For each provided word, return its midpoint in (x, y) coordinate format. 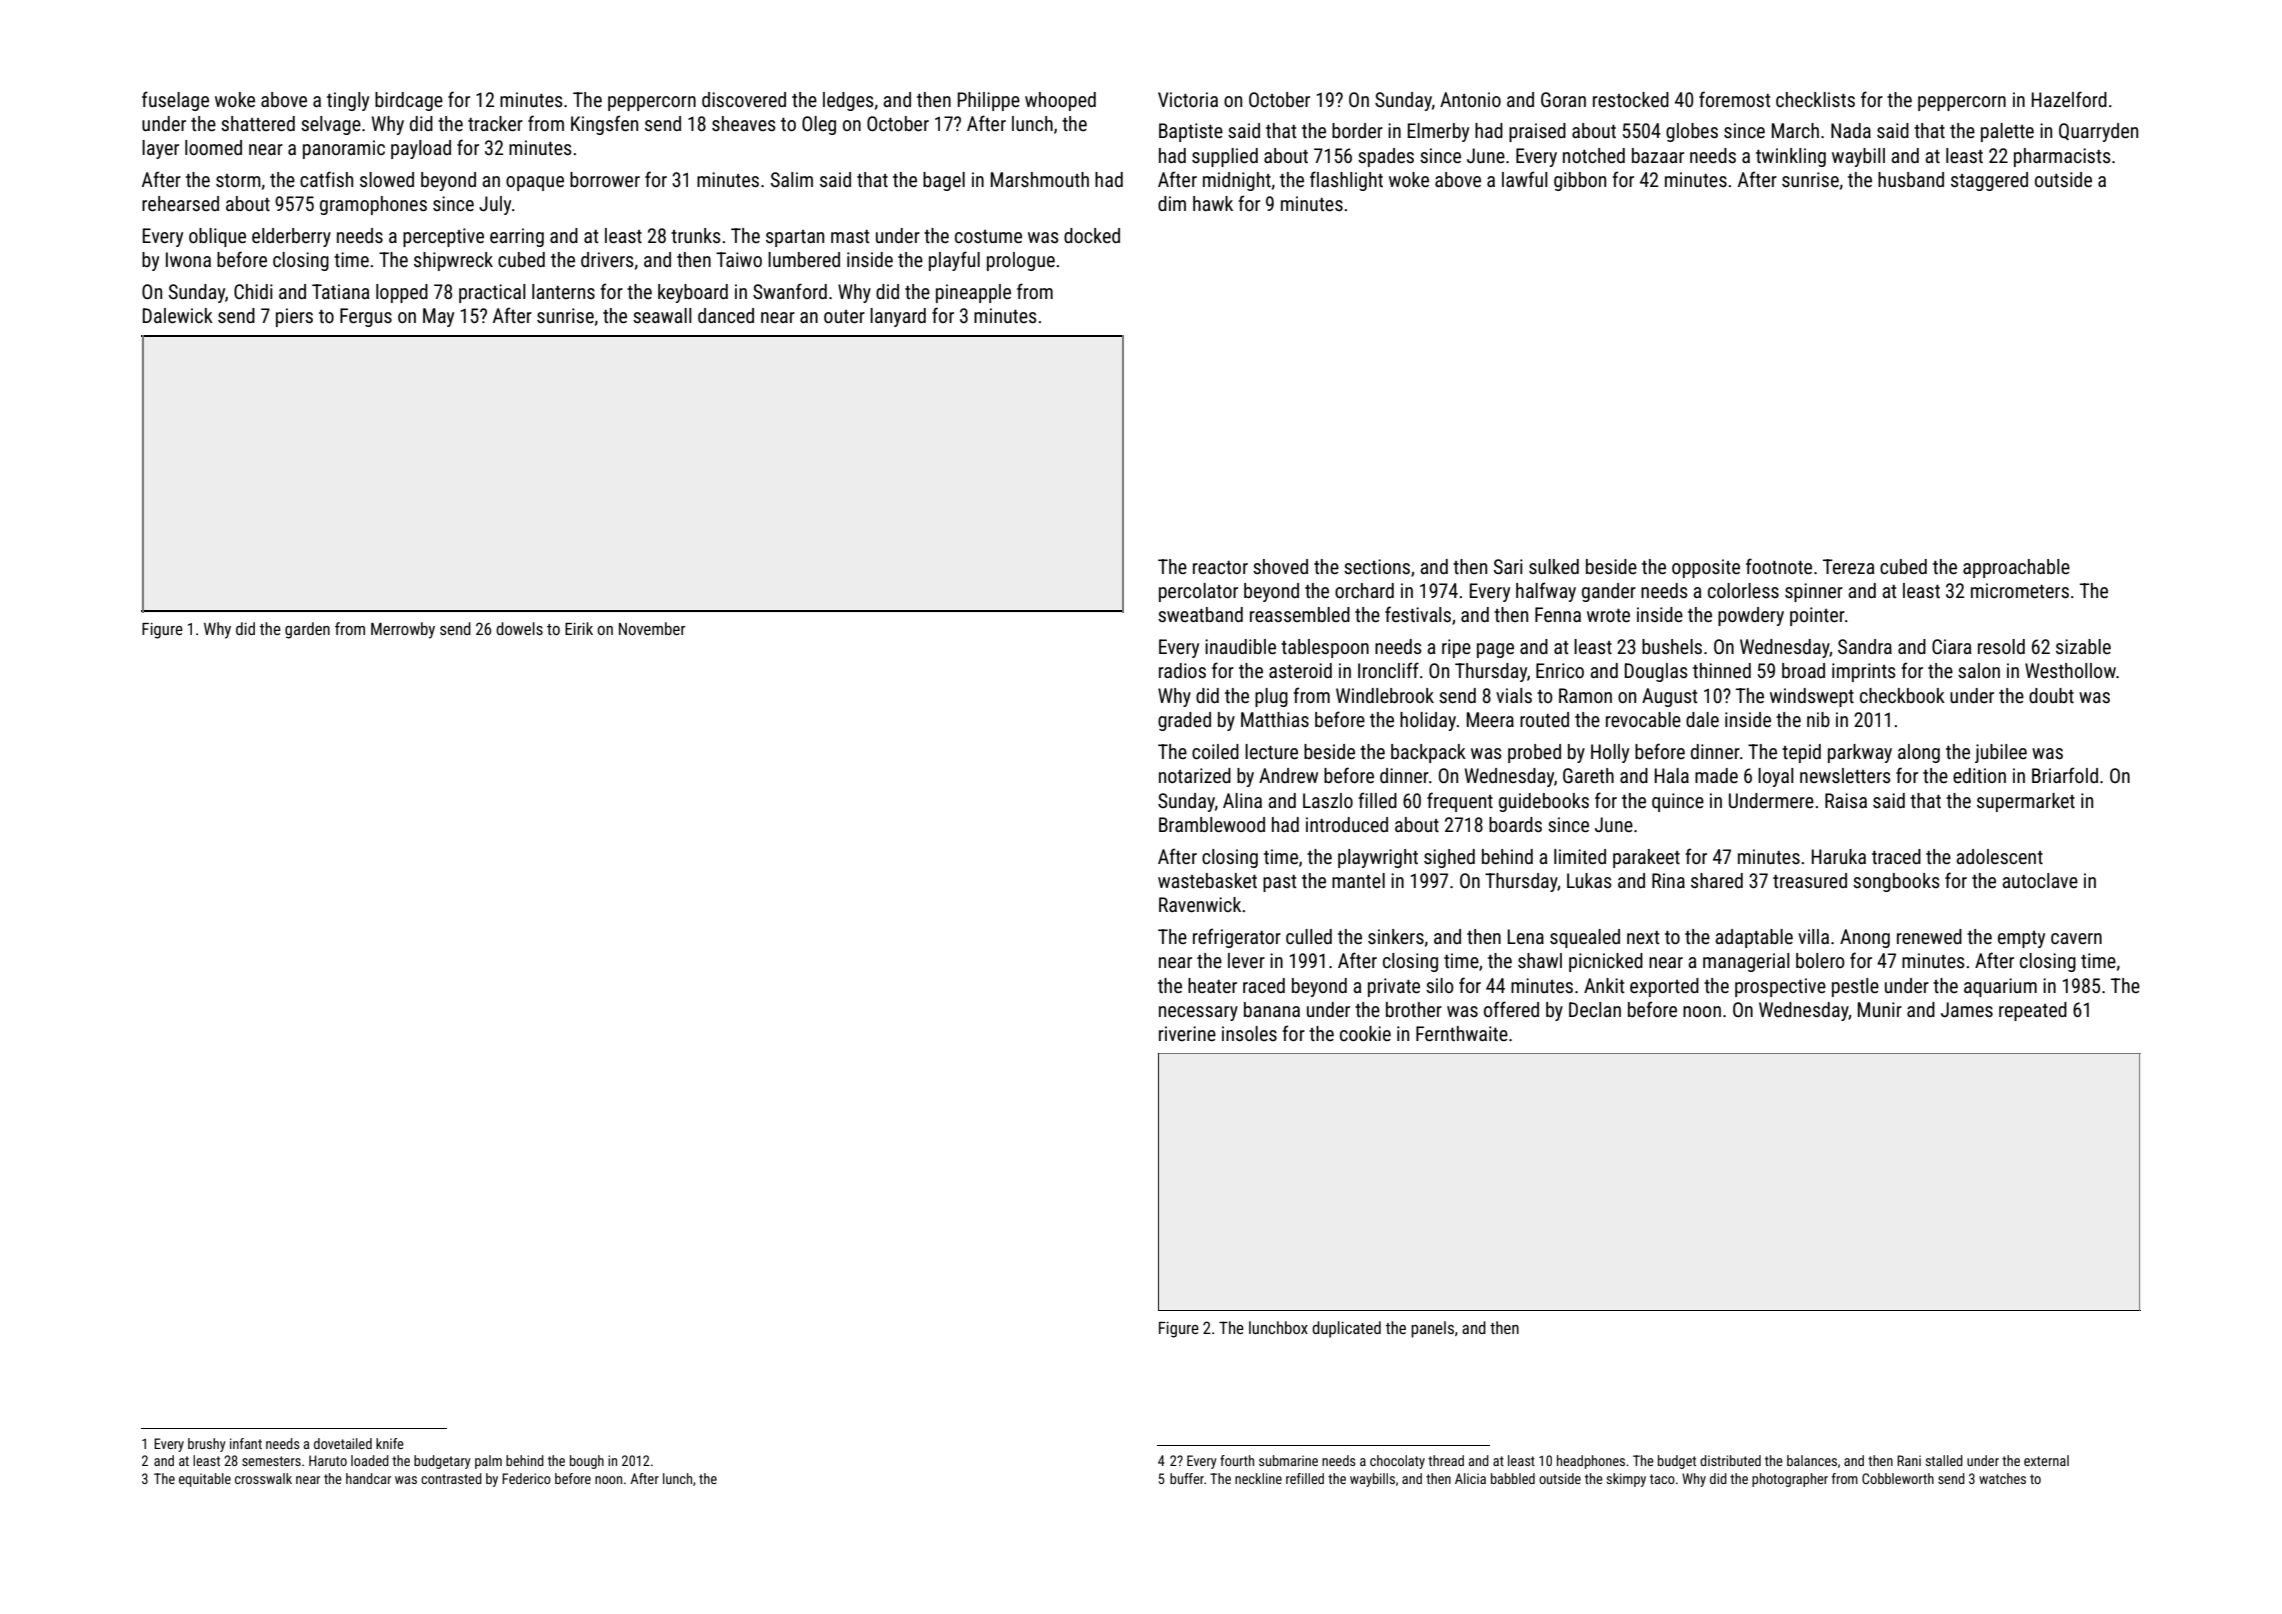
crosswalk (263, 1478)
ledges (848, 101)
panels (1432, 1329)
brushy (207, 1445)
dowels (519, 628)
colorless (1743, 590)
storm (238, 180)
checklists (1815, 99)
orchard (1364, 590)
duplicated (1346, 1329)
